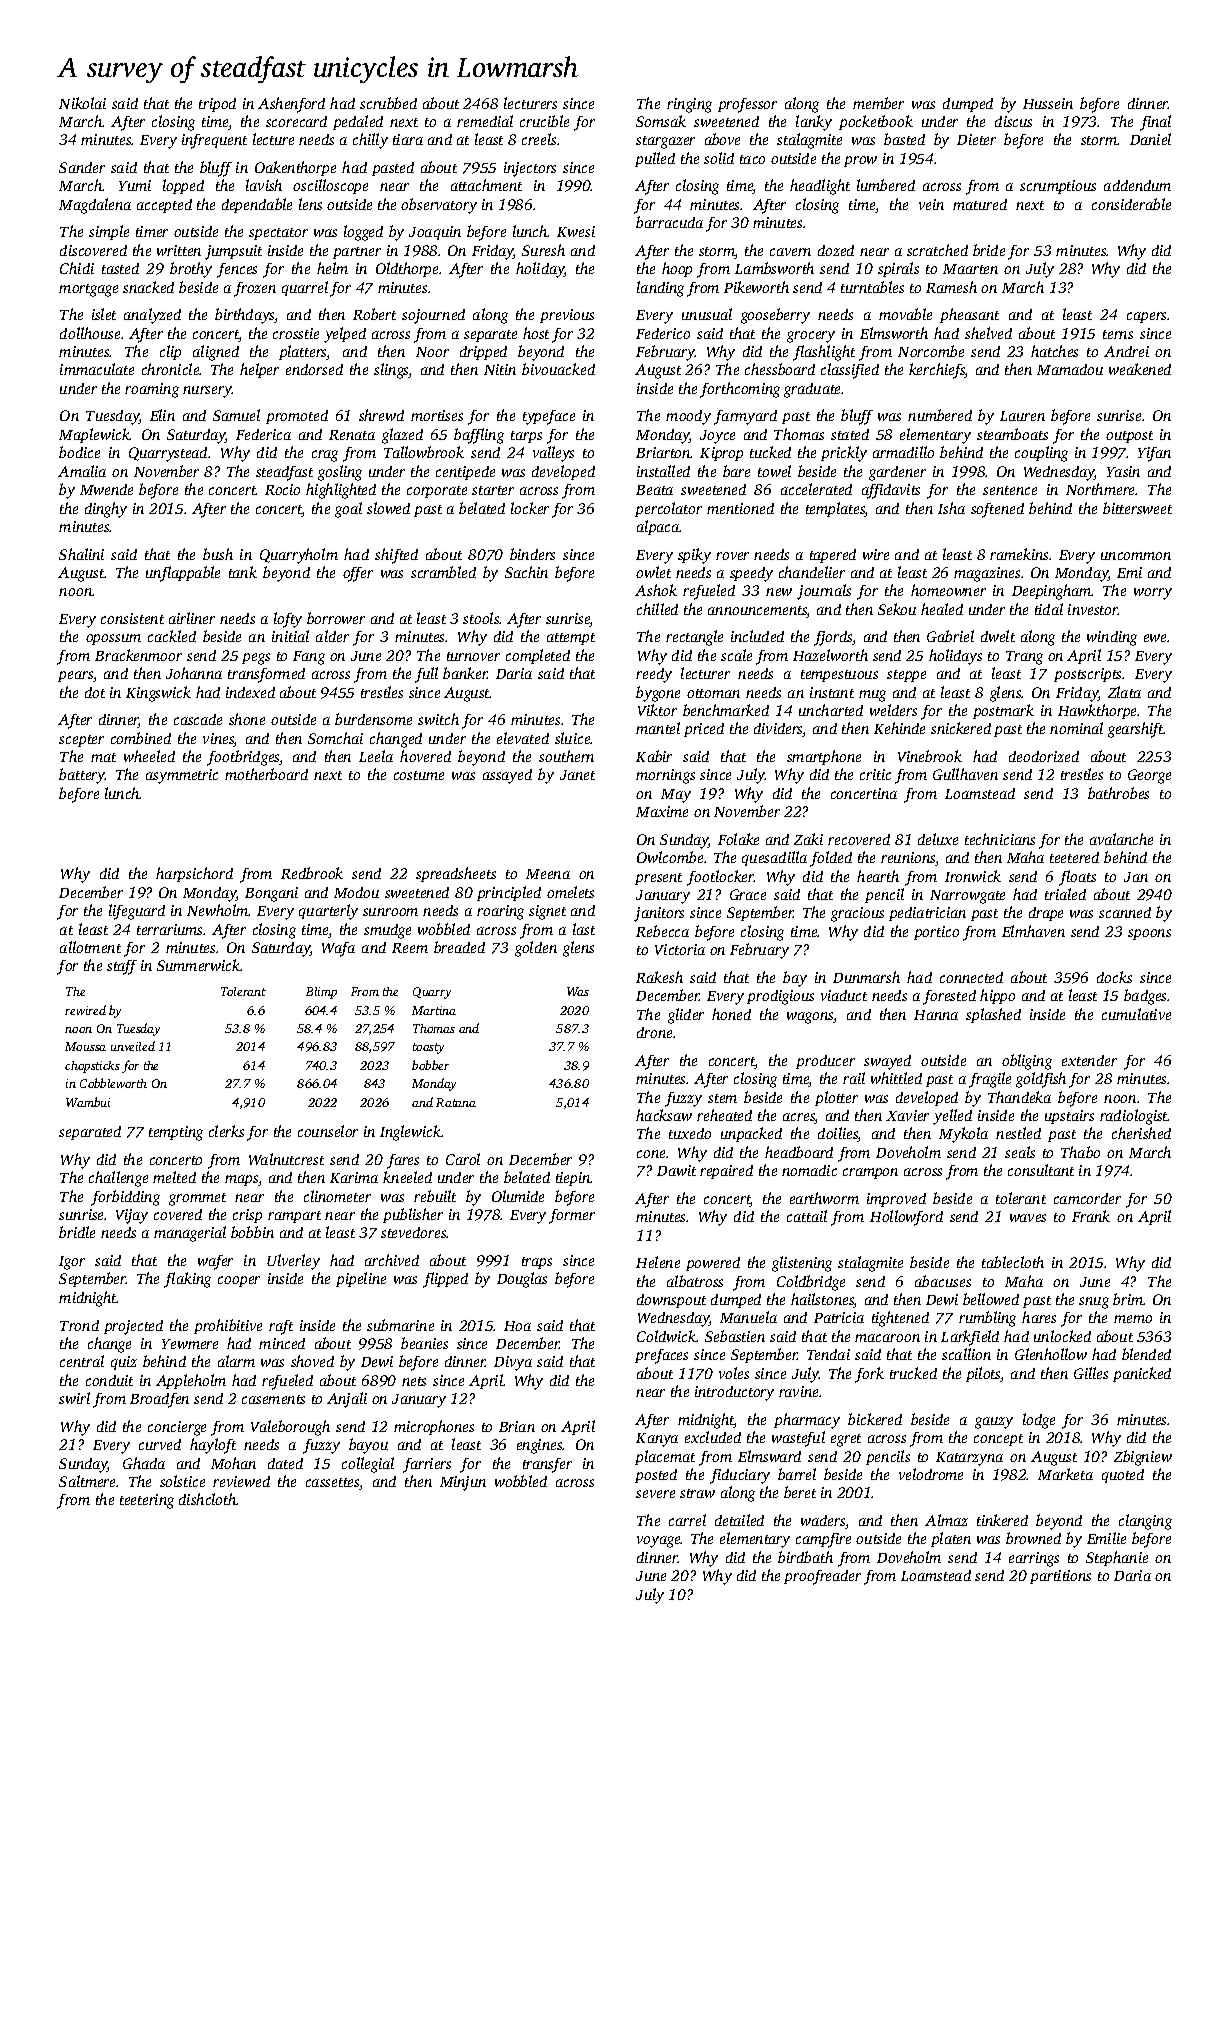 The width and height of the page is (1232, 2029). I want to click on drape, so click(1046, 914).
